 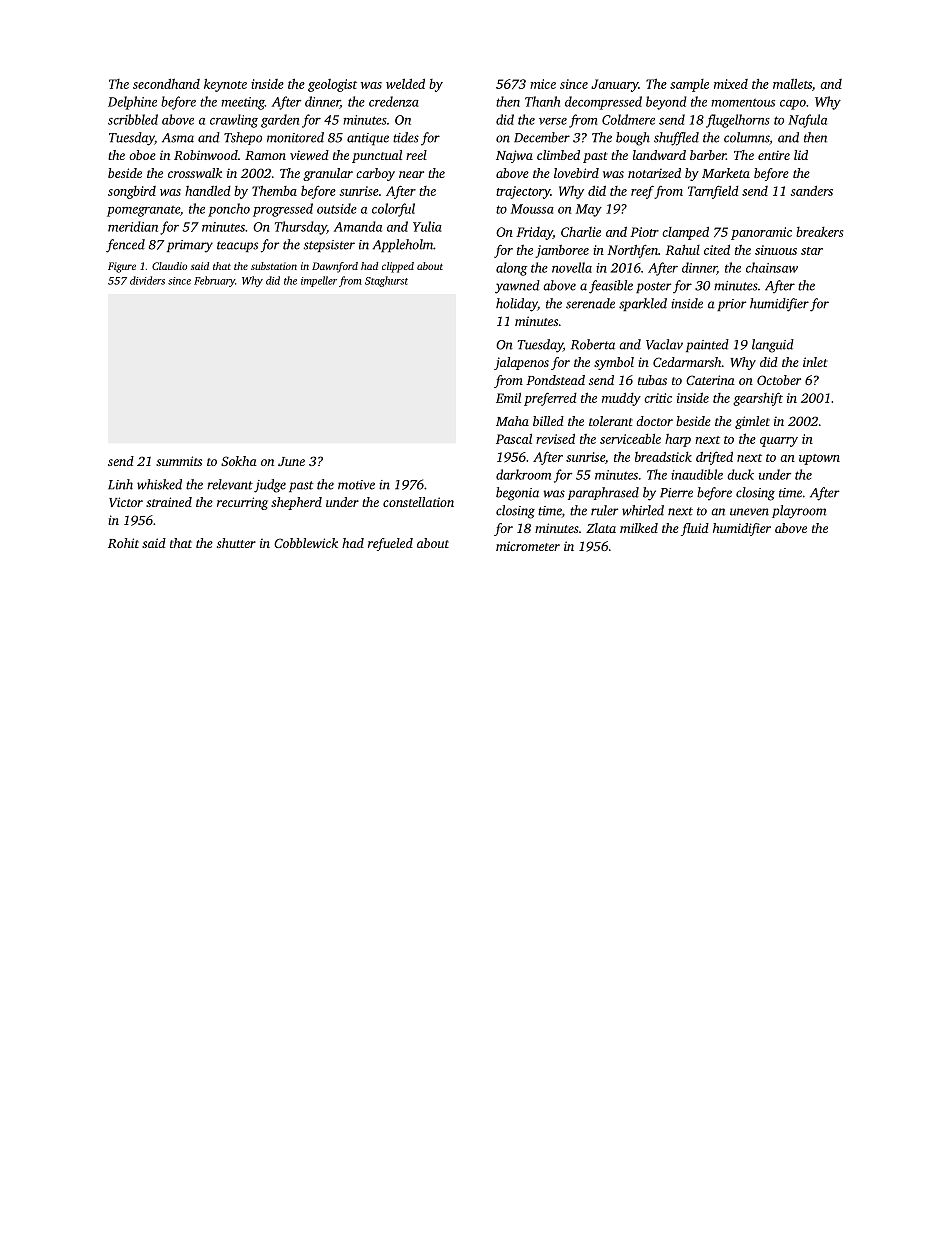 I want to click on playroom, so click(x=799, y=512).
